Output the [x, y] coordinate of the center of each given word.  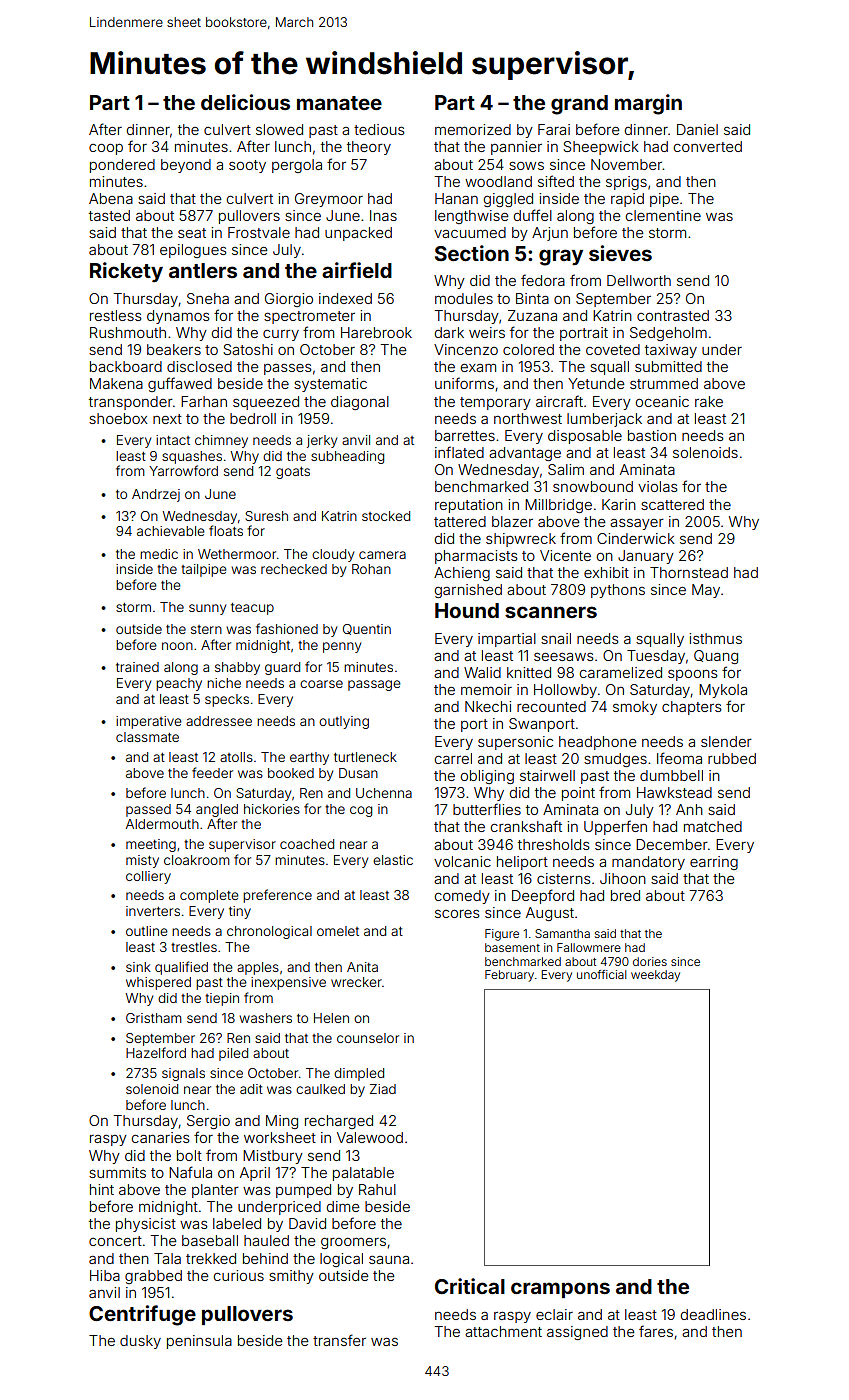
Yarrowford [183, 470]
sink [138, 967]
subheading [347, 457]
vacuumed [470, 232]
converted [708, 146]
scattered [672, 504]
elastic [393, 860]
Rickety [126, 272]
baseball [210, 1240]
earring [714, 863]
